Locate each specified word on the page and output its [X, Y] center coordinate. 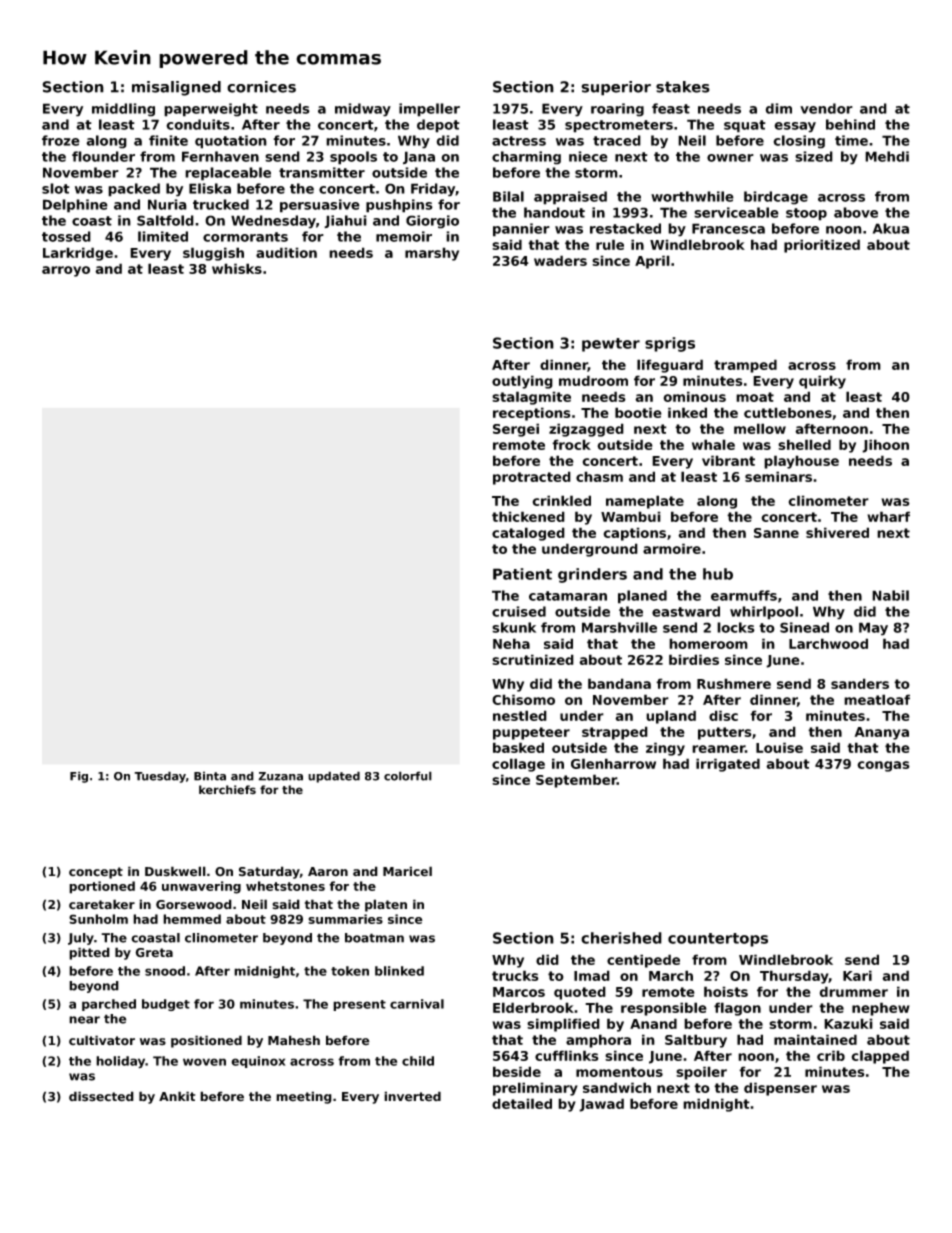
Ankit [177, 1096]
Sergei [516, 430]
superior [616, 88]
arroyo [66, 271]
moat [755, 397]
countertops [718, 940]
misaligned [176, 88]
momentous [619, 1072]
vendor [826, 108]
